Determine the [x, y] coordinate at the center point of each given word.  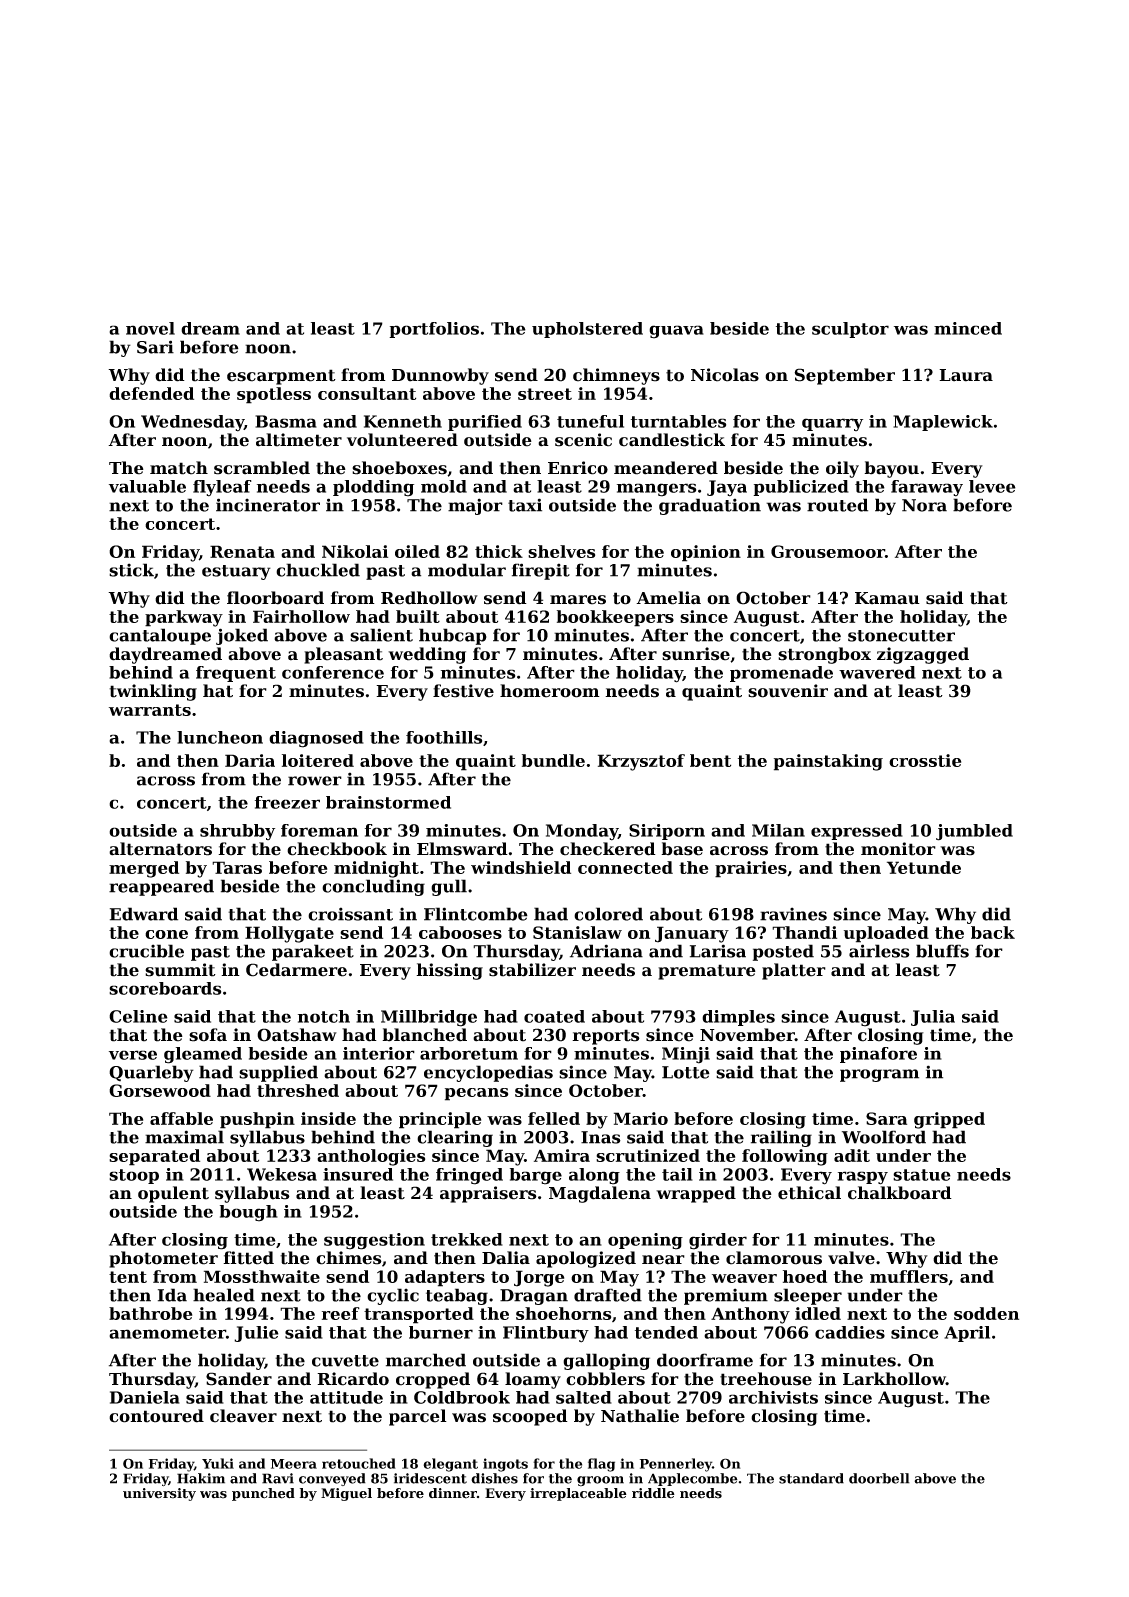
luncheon [220, 737]
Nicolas [725, 375]
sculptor [850, 330]
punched [263, 1494]
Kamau [887, 598]
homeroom [550, 691]
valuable [147, 486]
